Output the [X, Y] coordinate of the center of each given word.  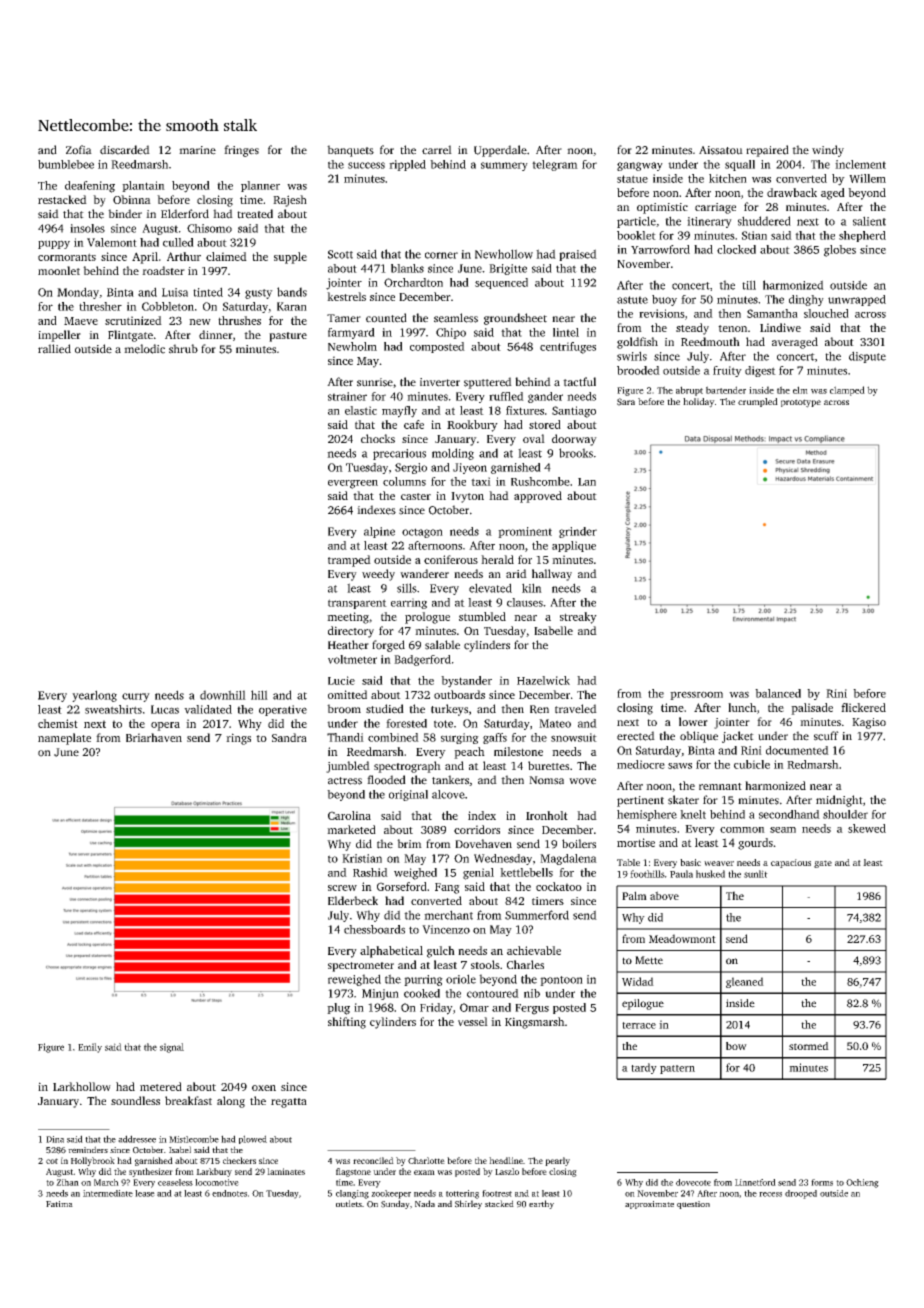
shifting [347, 1023]
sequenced [501, 283]
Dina [55, 1139]
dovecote [693, 1182]
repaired [767, 151]
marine [197, 150]
